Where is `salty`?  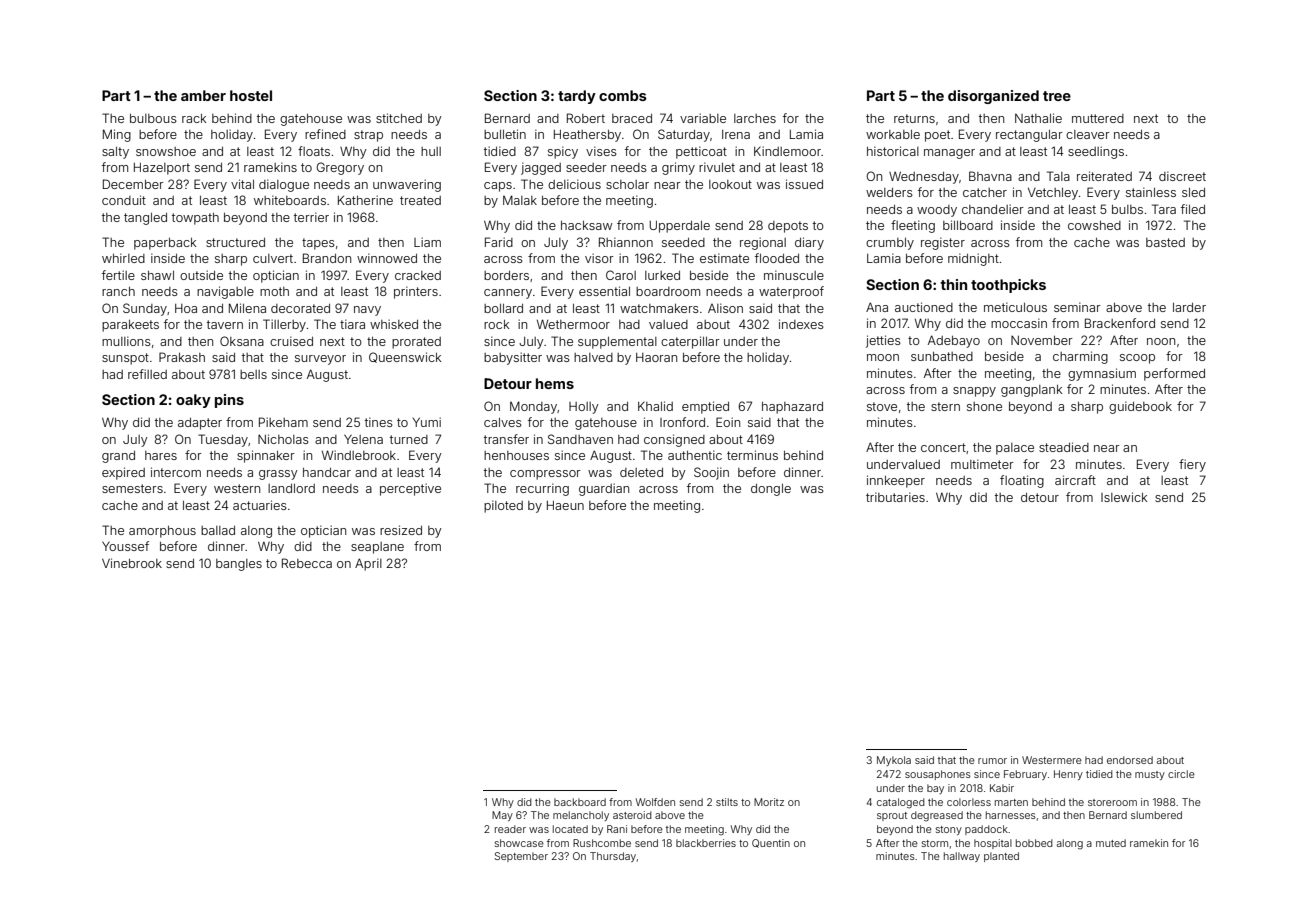 salty is located at coordinates (115, 153).
